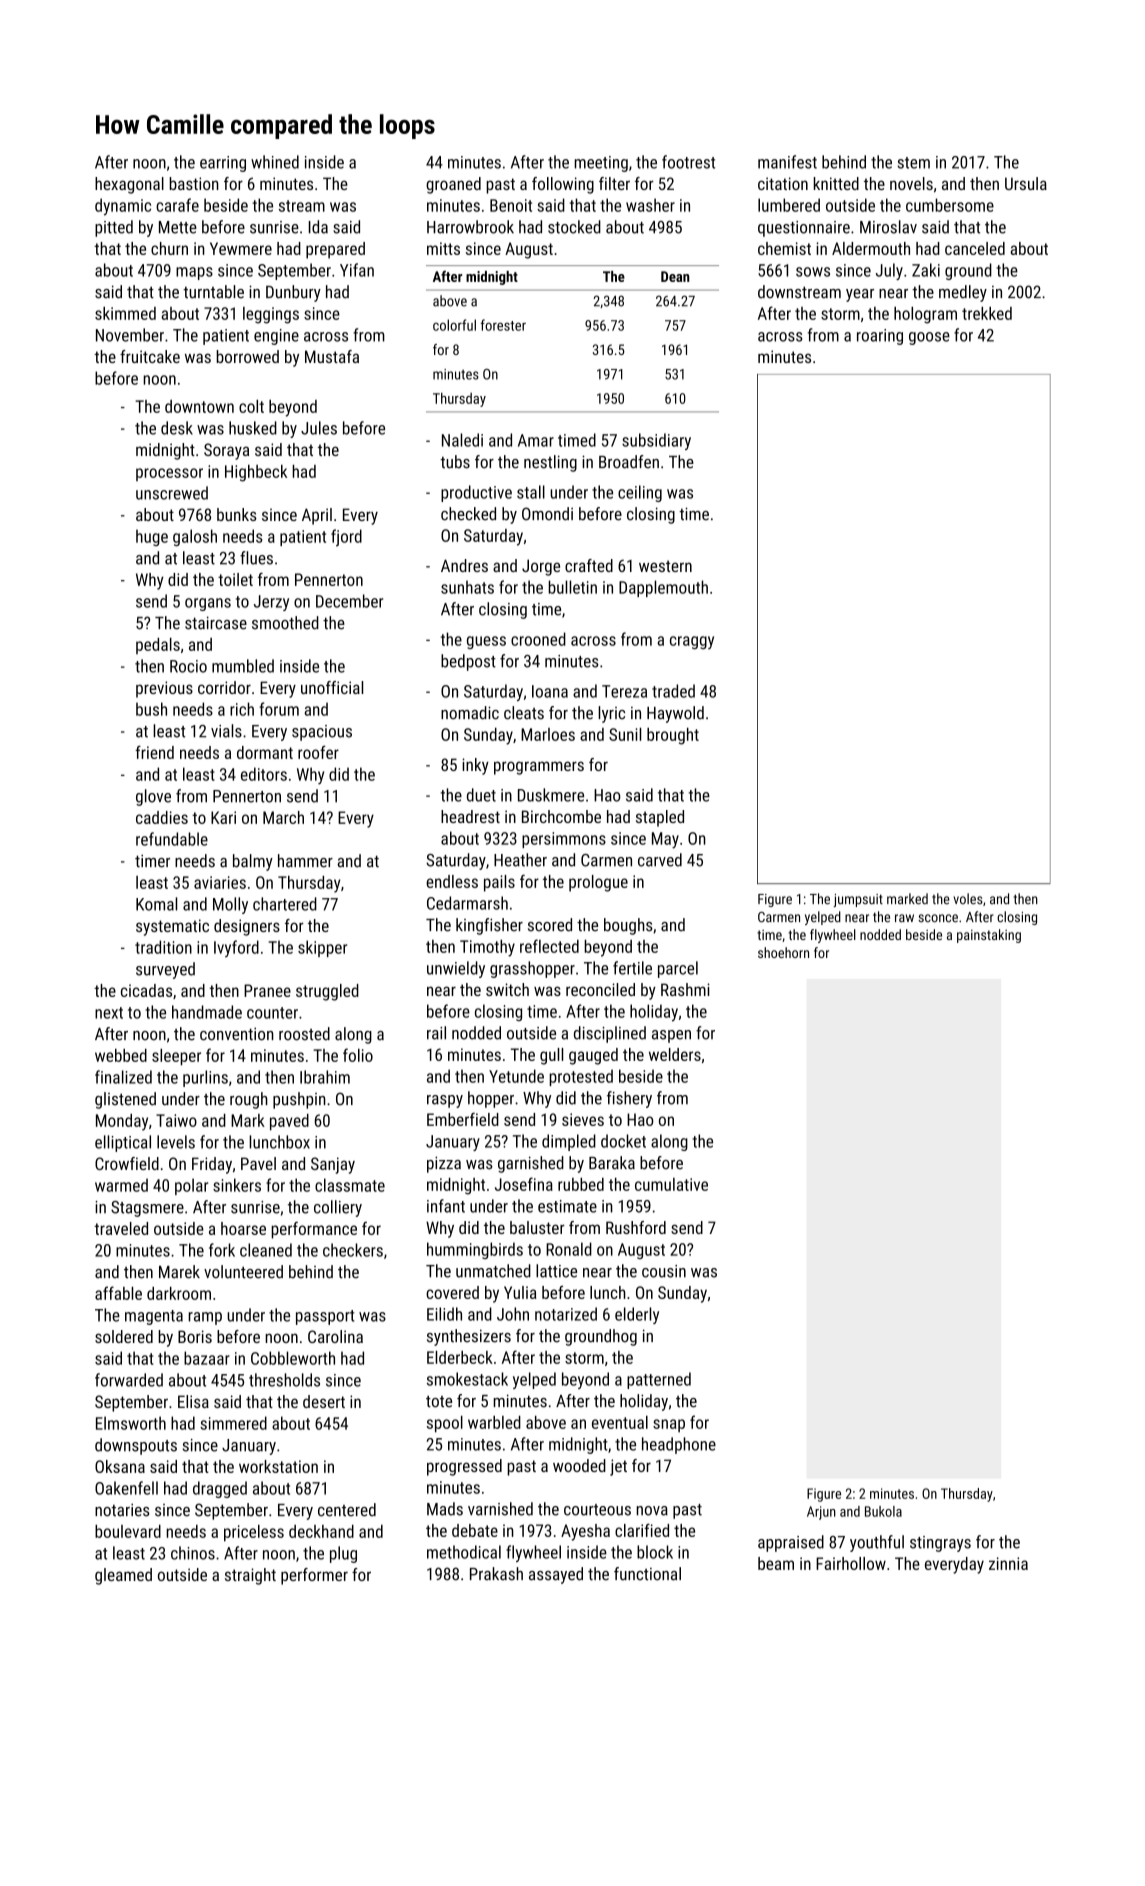 The image size is (1145, 1886). I want to click on Prakash, so click(496, 1574).
